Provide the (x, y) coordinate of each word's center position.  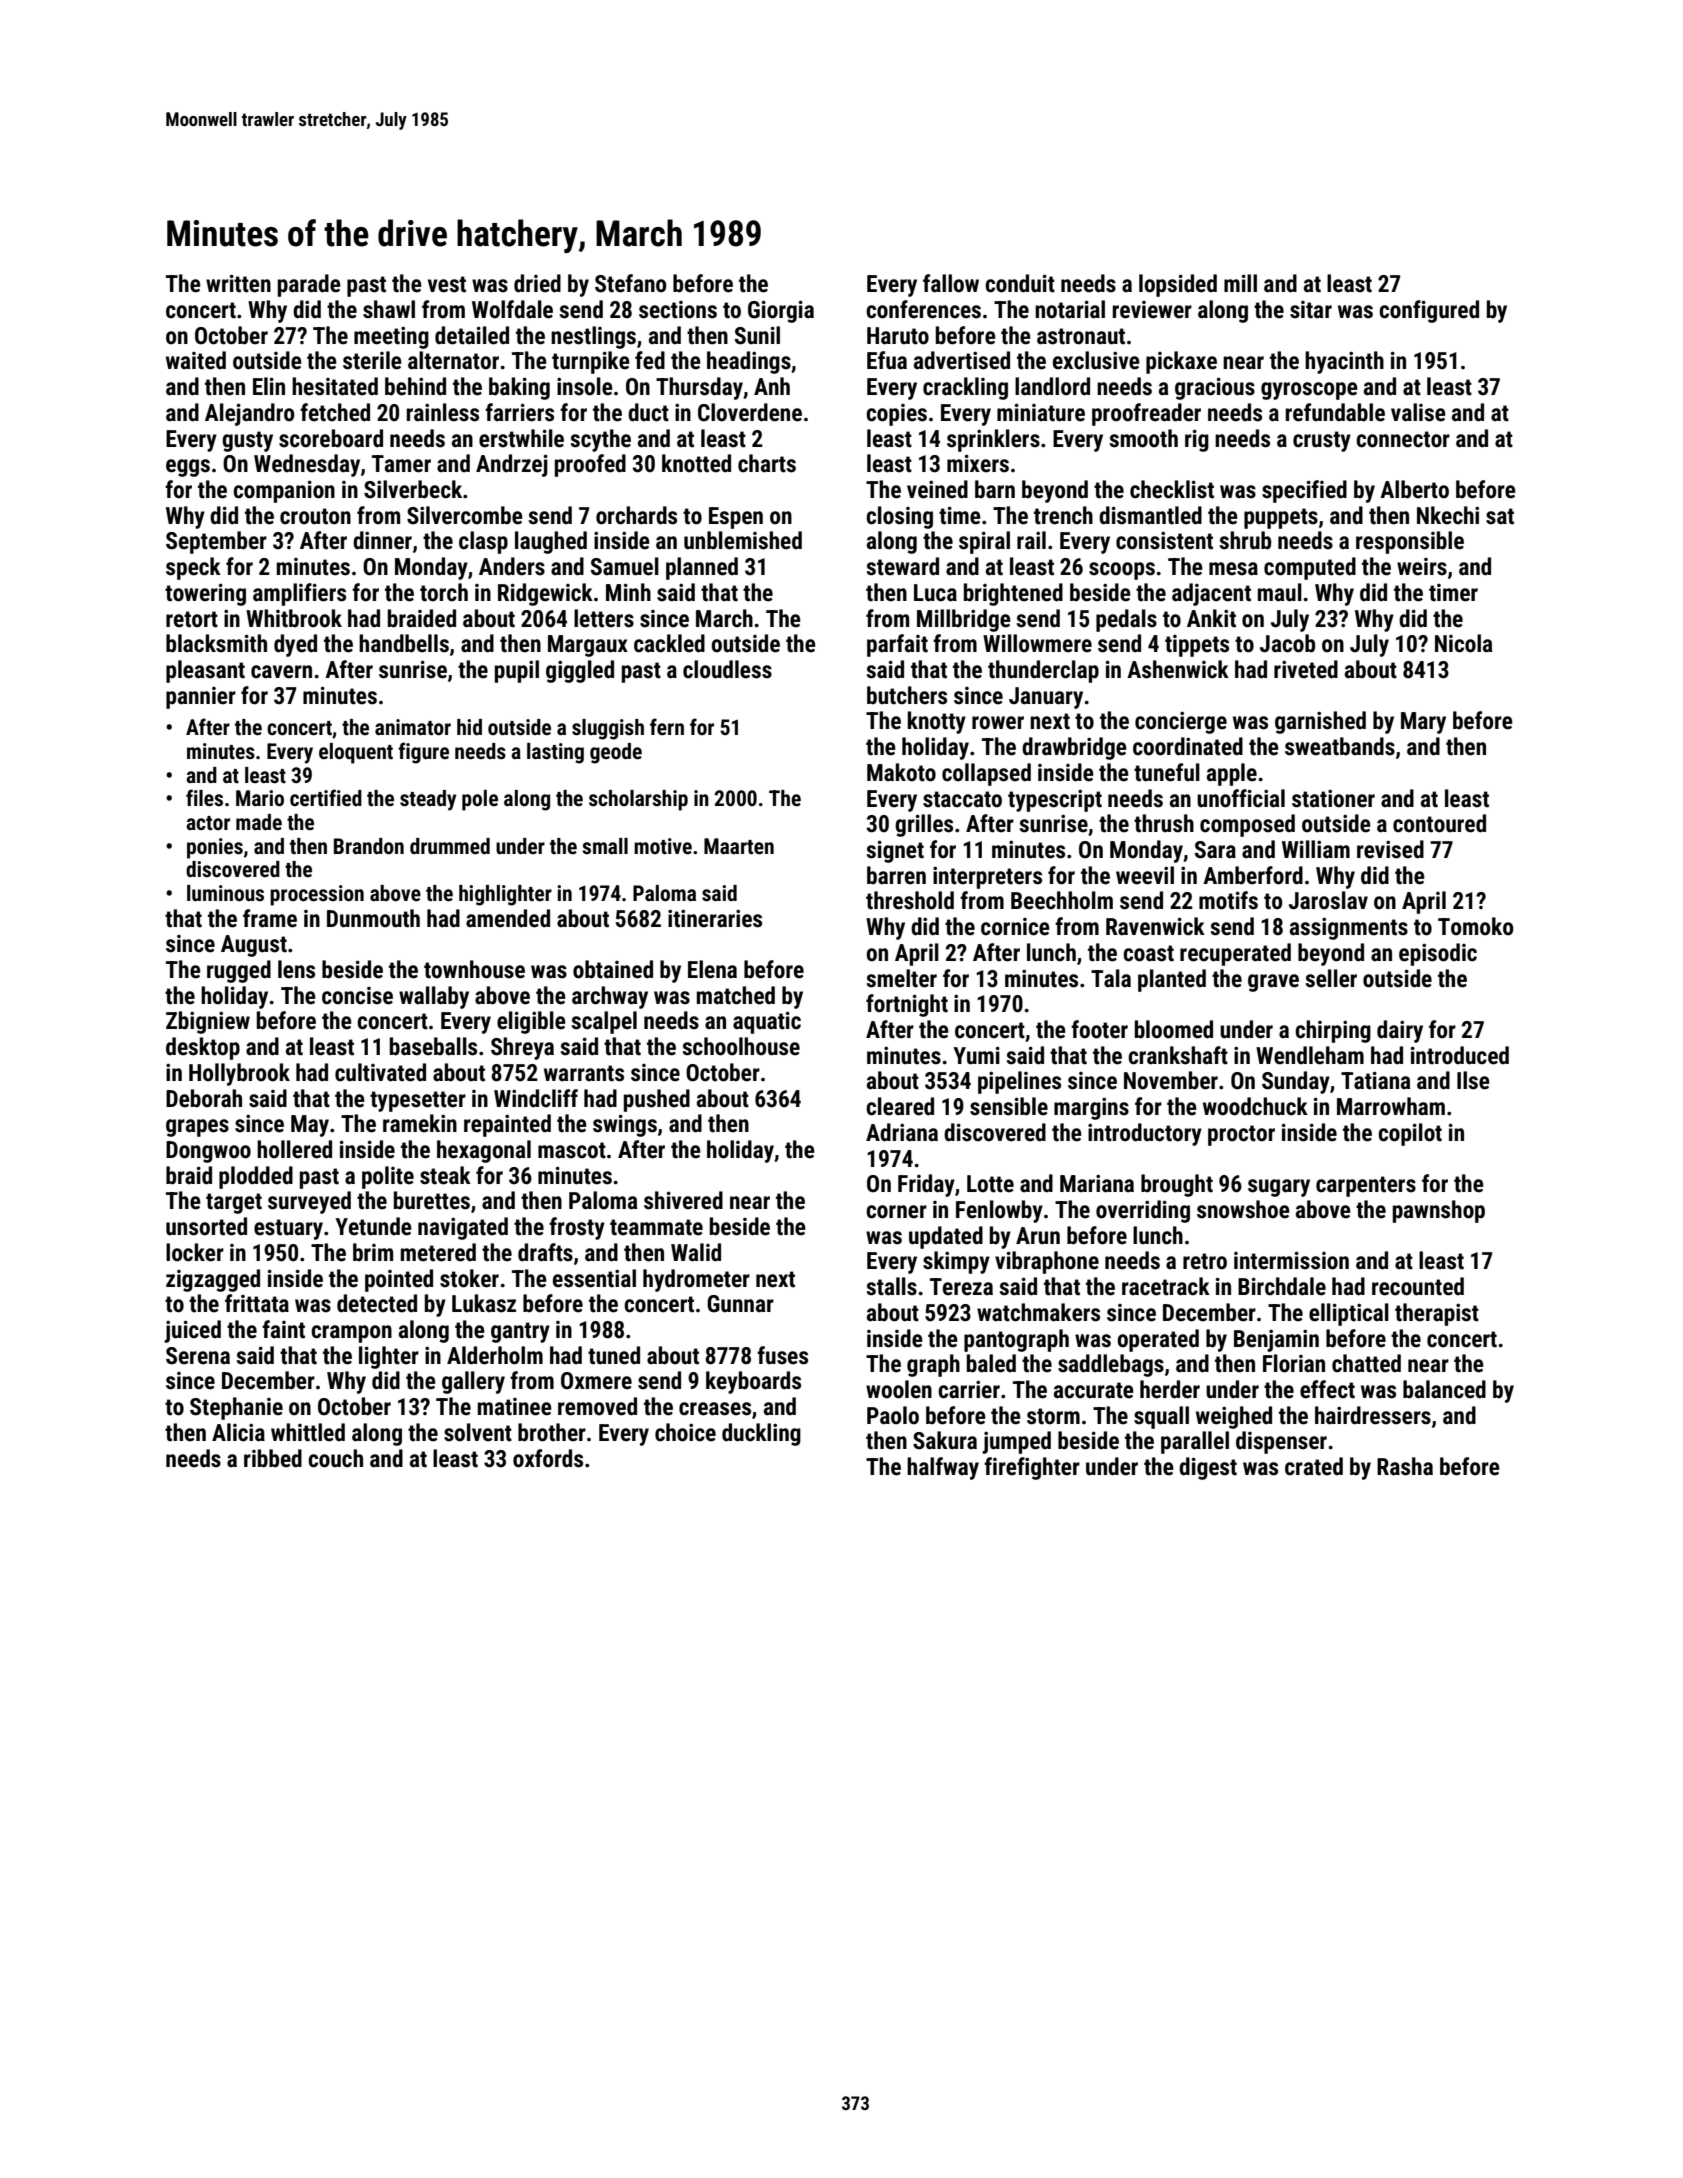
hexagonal (484, 1151)
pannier (201, 698)
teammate (656, 1227)
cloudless (727, 669)
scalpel (604, 1022)
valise (1418, 412)
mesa (1233, 569)
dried (537, 283)
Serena (198, 1356)
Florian (1294, 1363)
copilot (1410, 1134)
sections (678, 310)
